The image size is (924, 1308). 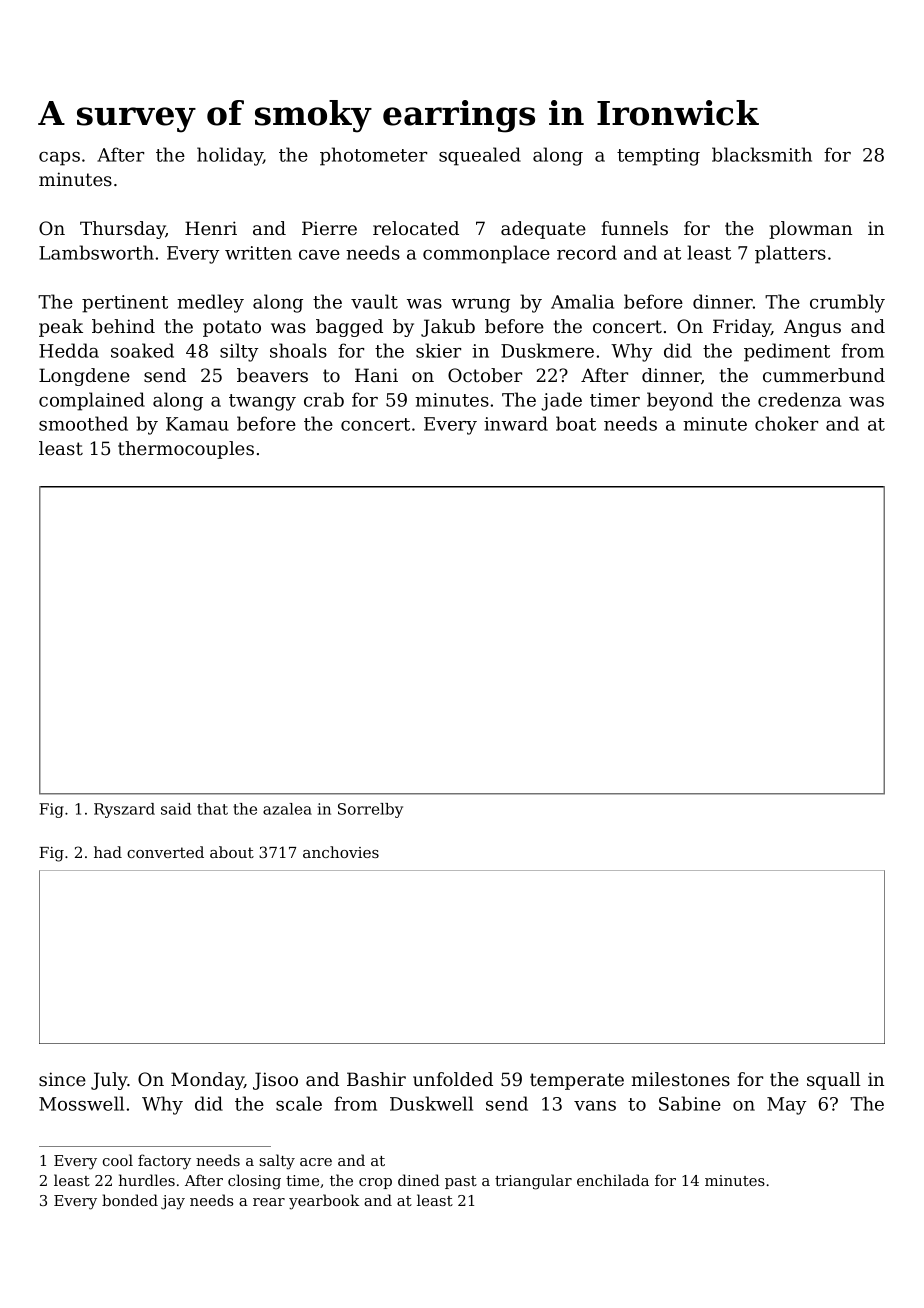 I want to click on smoothed, so click(x=83, y=423).
